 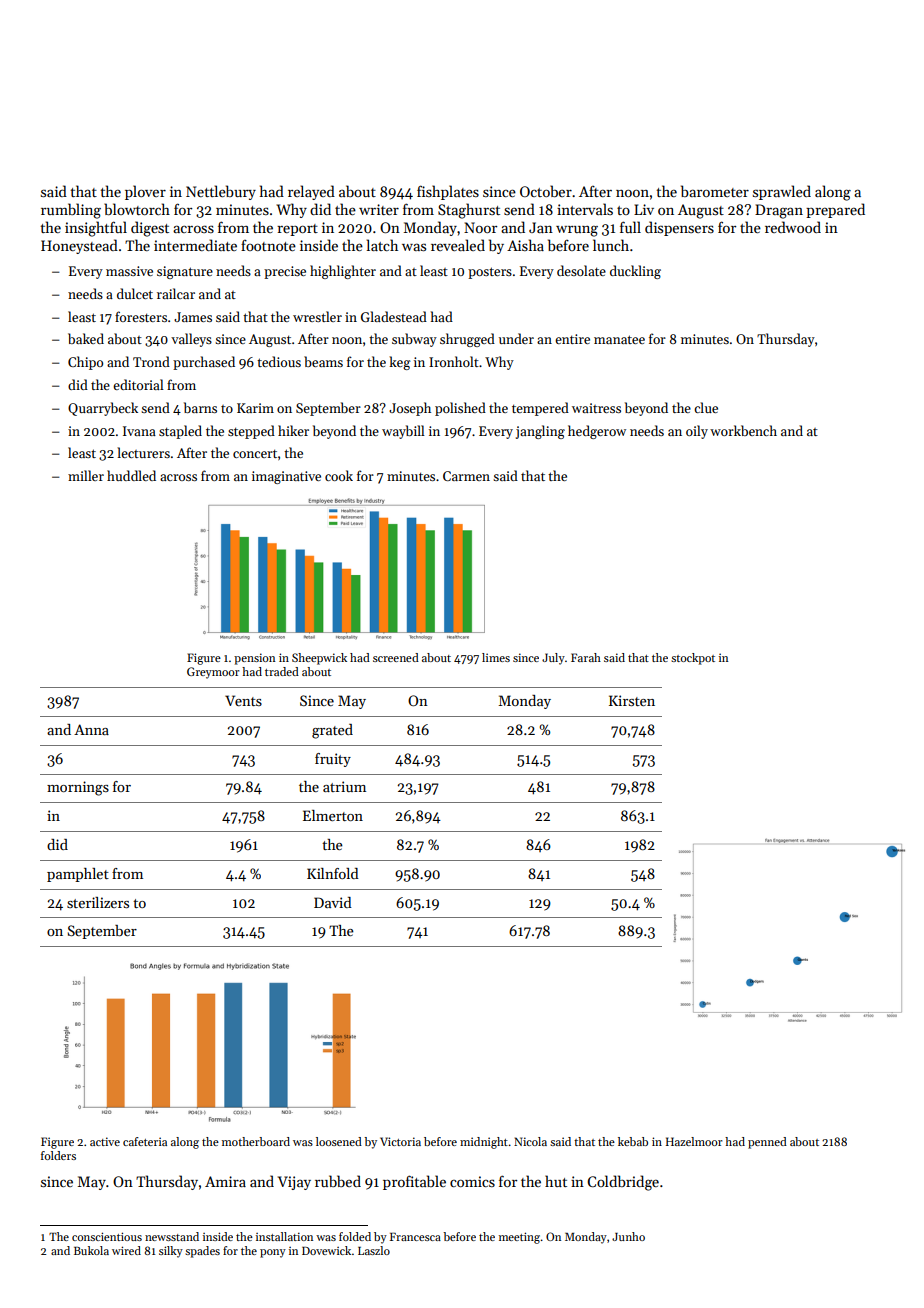 What do you see at coordinates (333, 902) in the screenshot?
I see `David` at bounding box center [333, 902].
